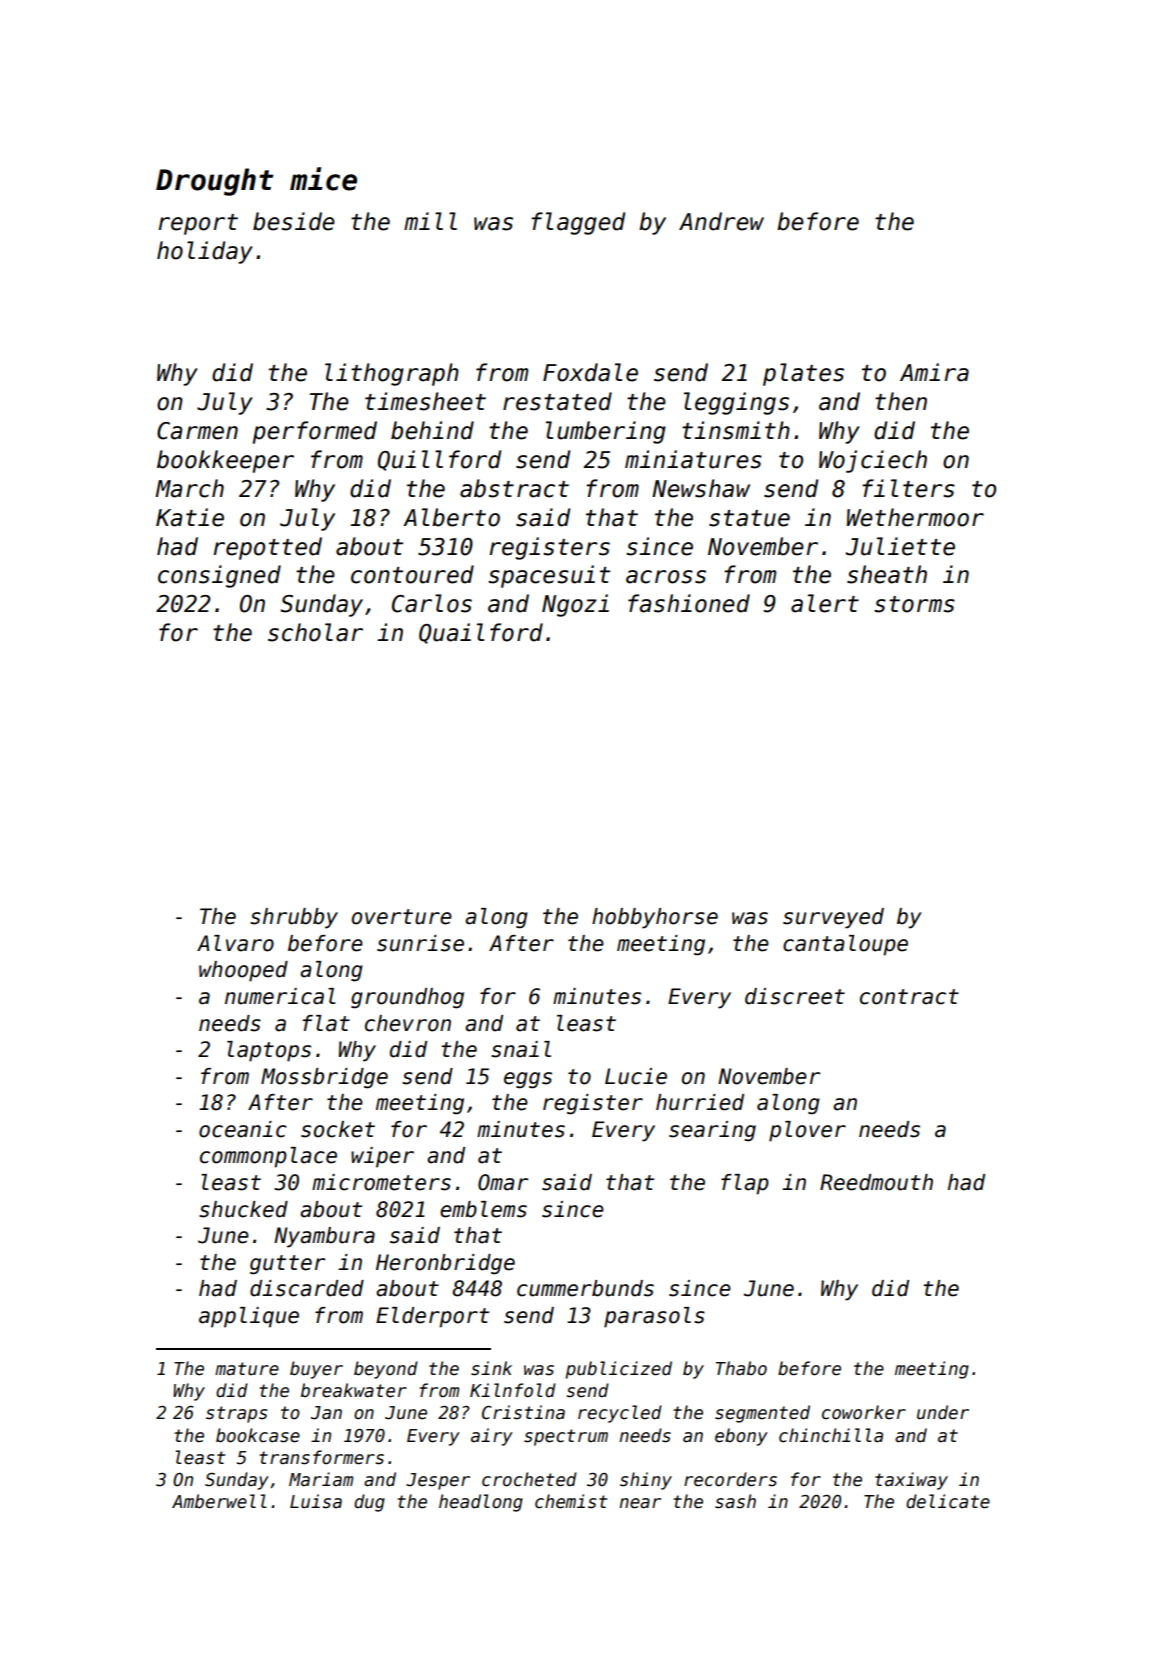 This screenshot has height=1654, width=1165. What do you see at coordinates (219, 1501) in the screenshot?
I see `Amberwell` at bounding box center [219, 1501].
